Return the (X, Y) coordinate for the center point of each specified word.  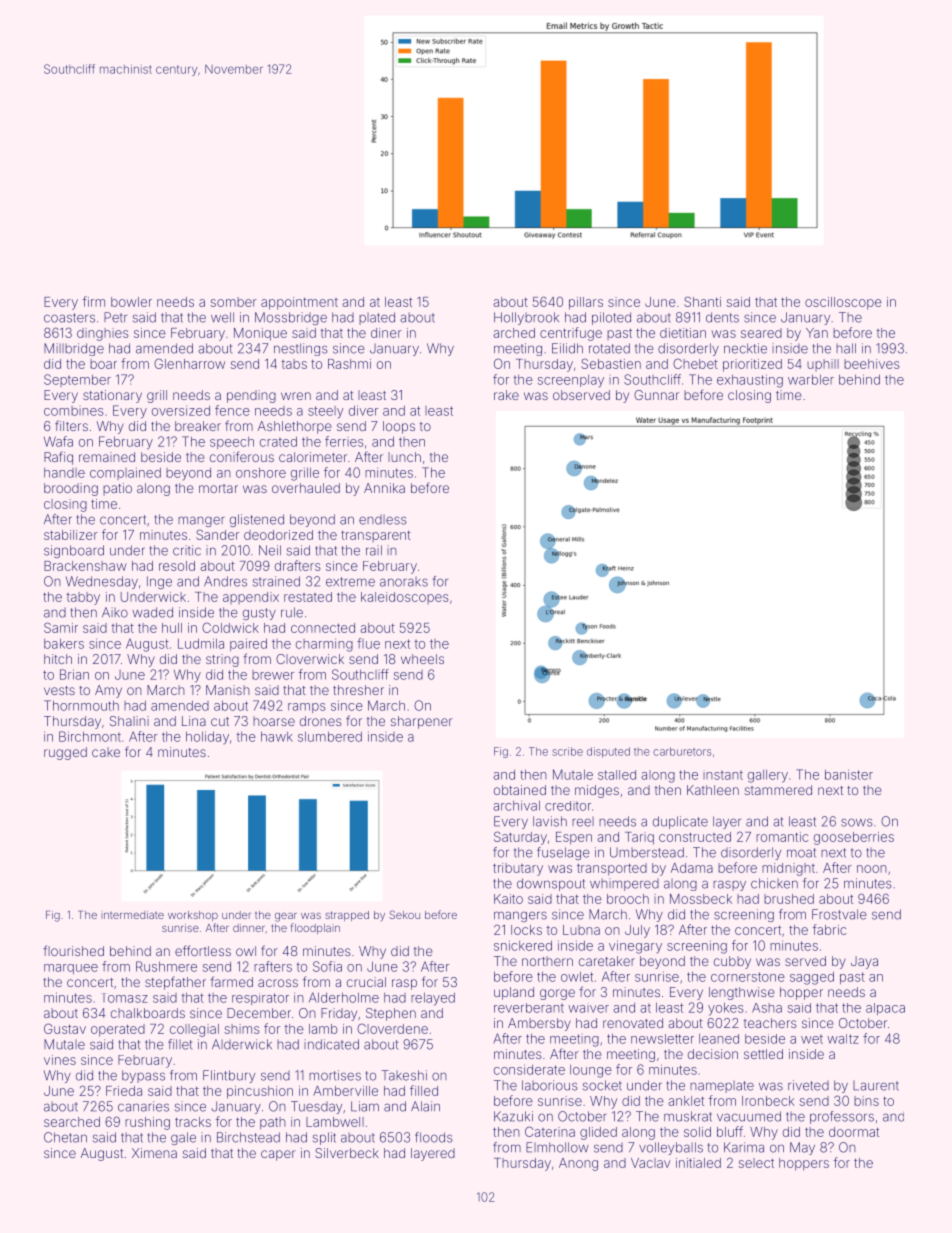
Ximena (154, 1153)
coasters (69, 318)
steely (325, 412)
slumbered (330, 737)
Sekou (404, 914)
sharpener (422, 722)
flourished (73, 950)
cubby (732, 962)
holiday (207, 737)
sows (857, 822)
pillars (586, 303)
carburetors (682, 751)
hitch (58, 659)
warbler (811, 380)
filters (71, 425)
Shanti (702, 301)
